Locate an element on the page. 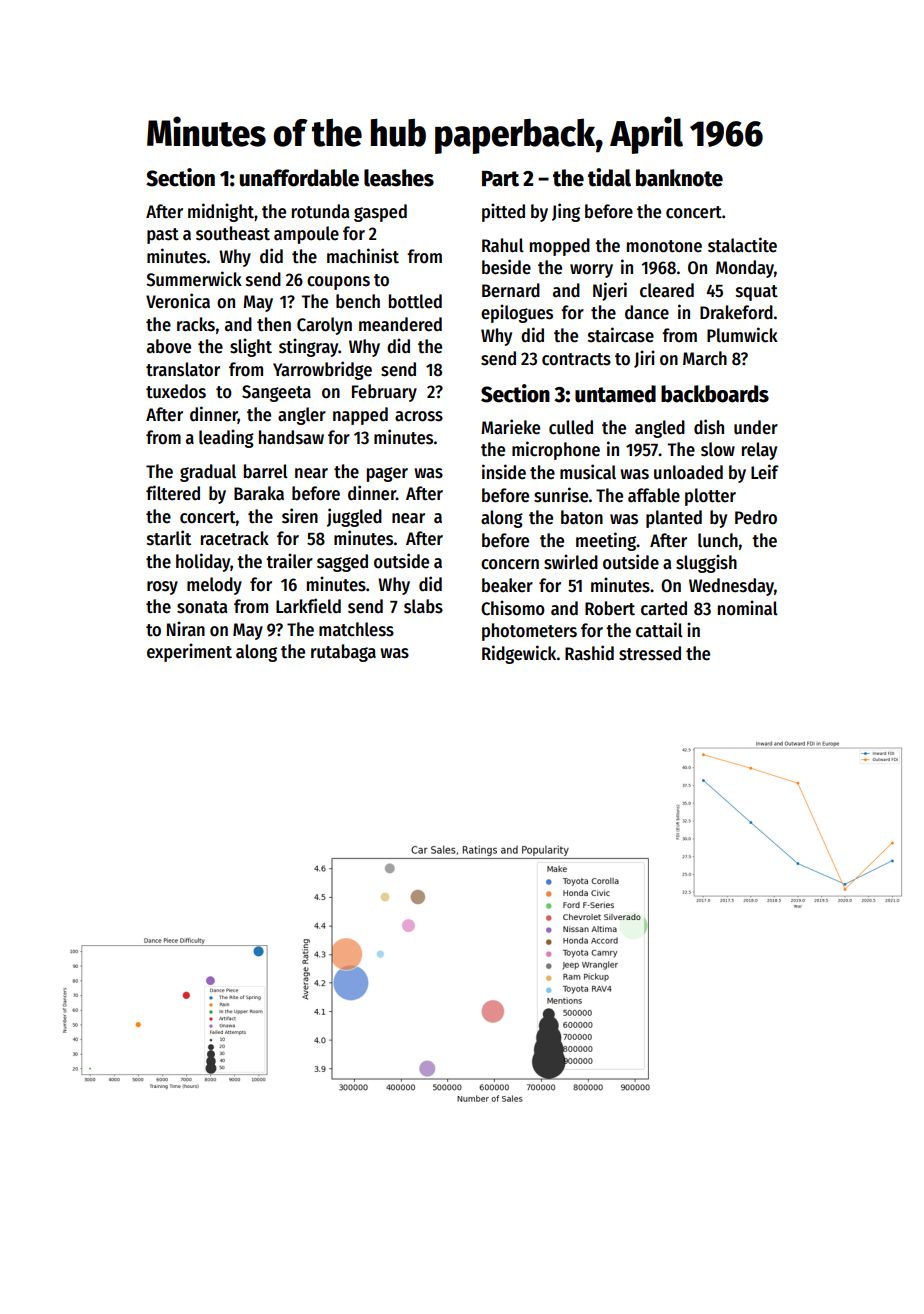  Veronica is located at coordinates (178, 301).
